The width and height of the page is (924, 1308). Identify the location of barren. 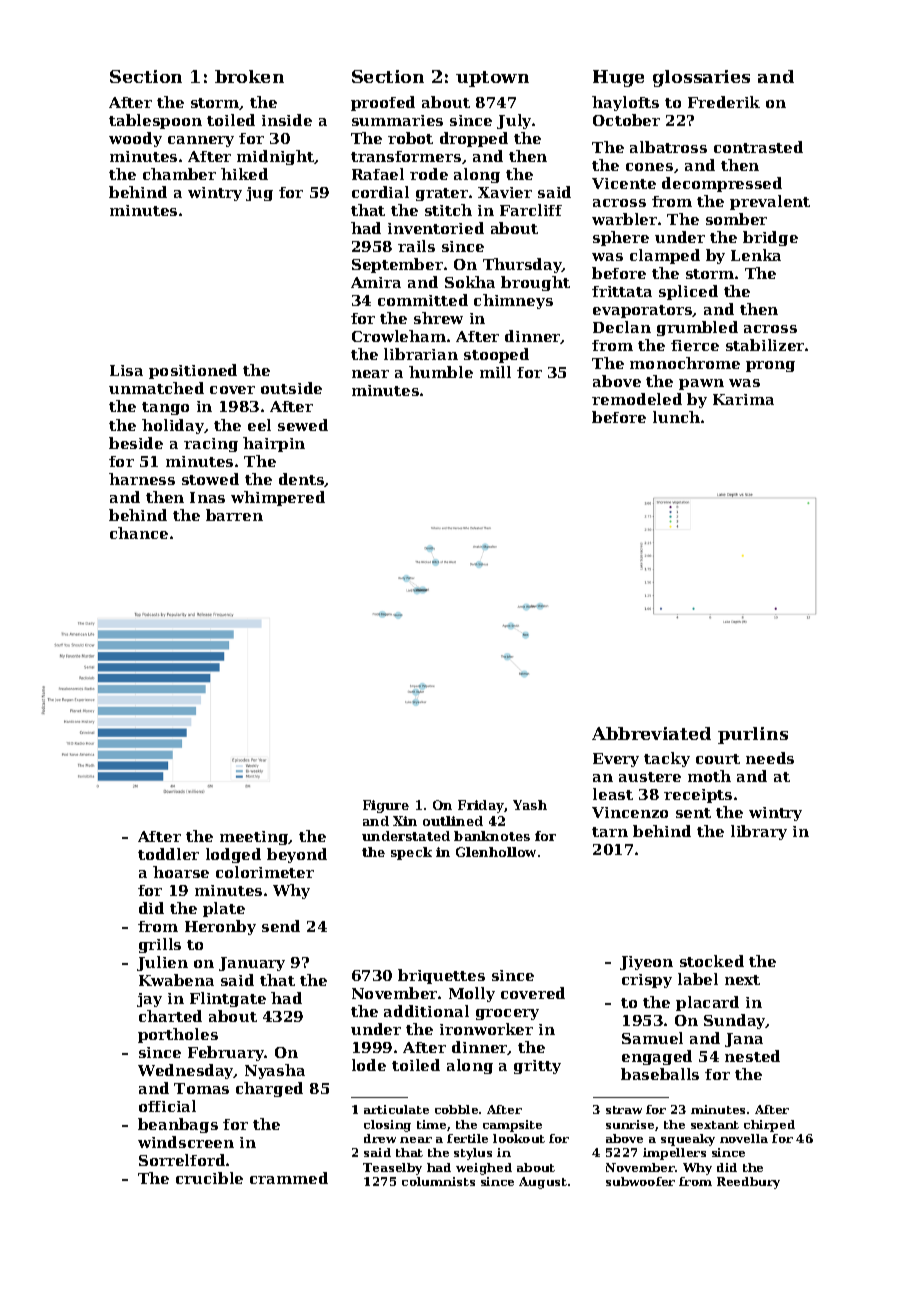
(234, 515).
